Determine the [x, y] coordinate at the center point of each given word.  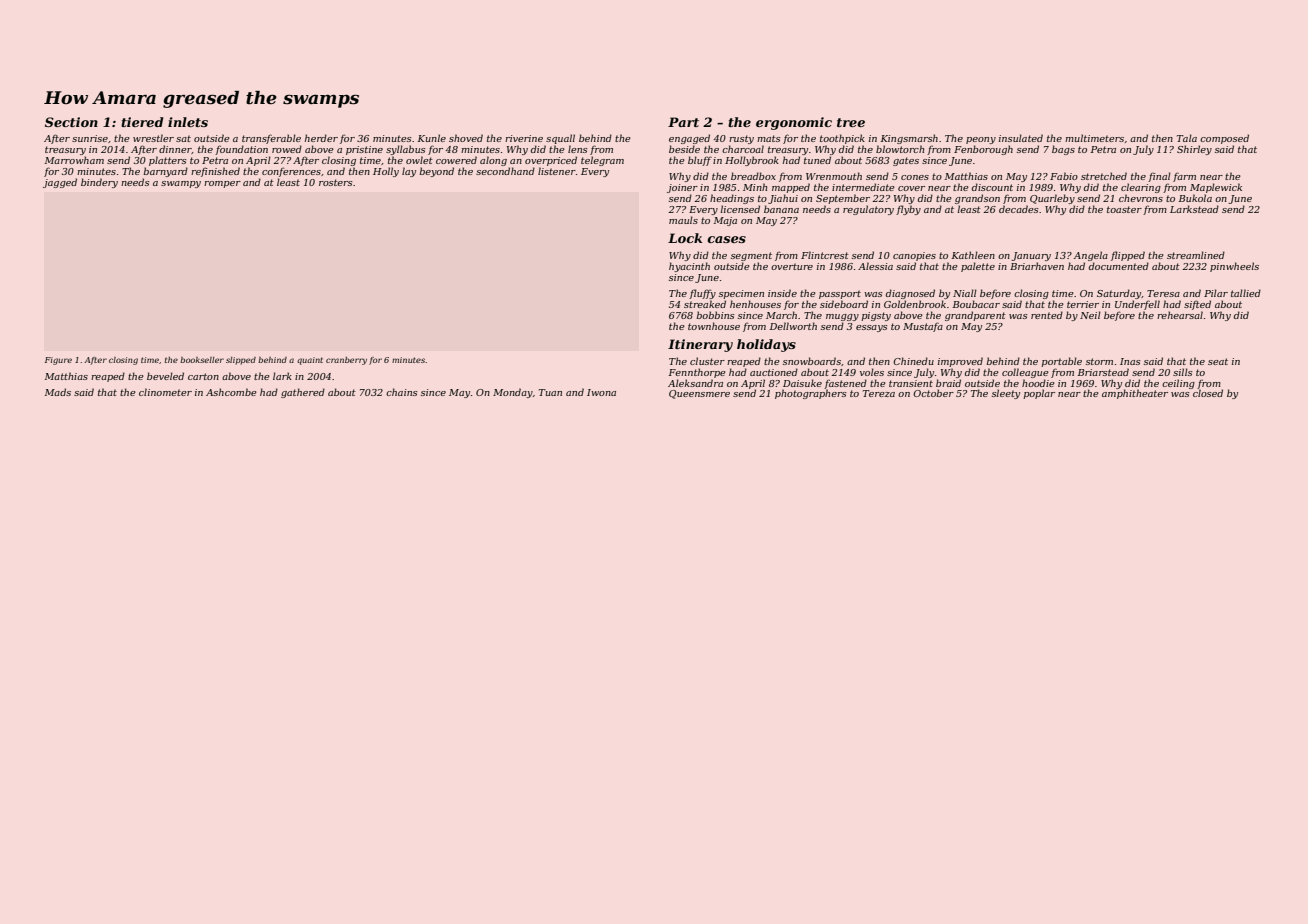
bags [1063, 150]
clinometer [165, 392]
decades [1018, 209]
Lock [685, 238]
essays [871, 328]
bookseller [202, 360]
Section [71, 122]
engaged [689, 139]
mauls [683, 220]
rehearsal [1180, 315]
